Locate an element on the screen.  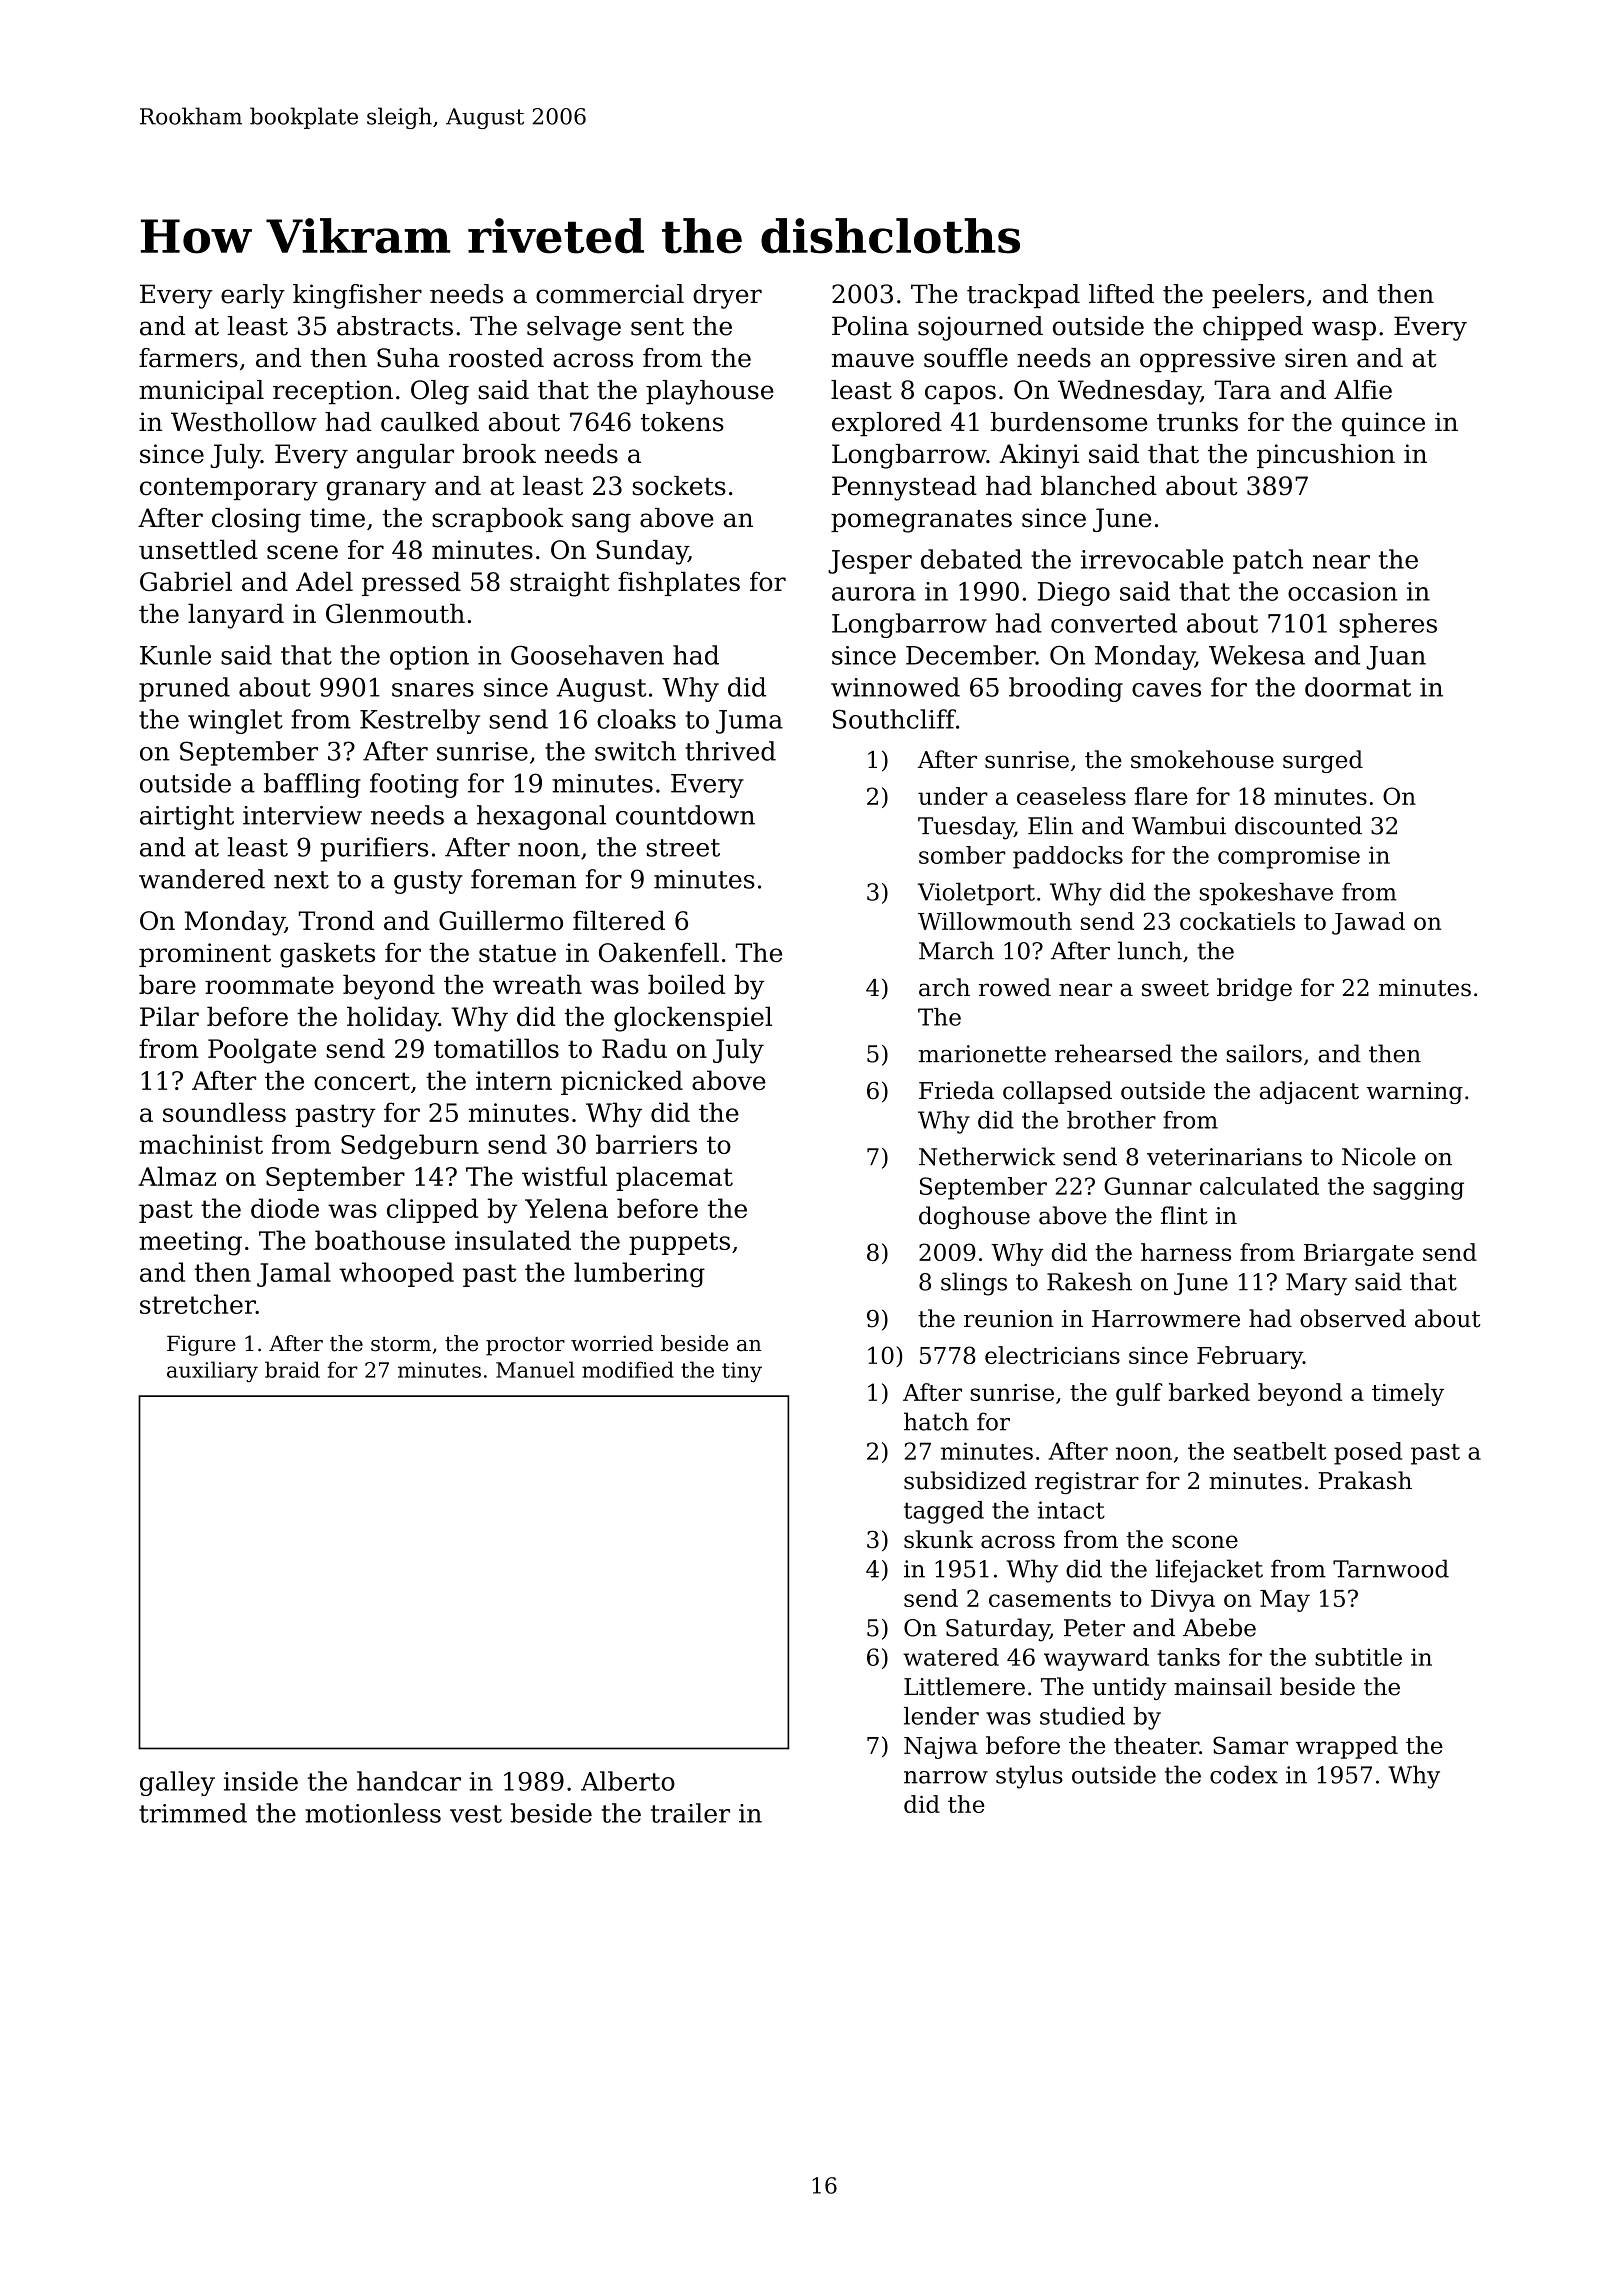
trackpad is located at coordinates (1023, 296).
